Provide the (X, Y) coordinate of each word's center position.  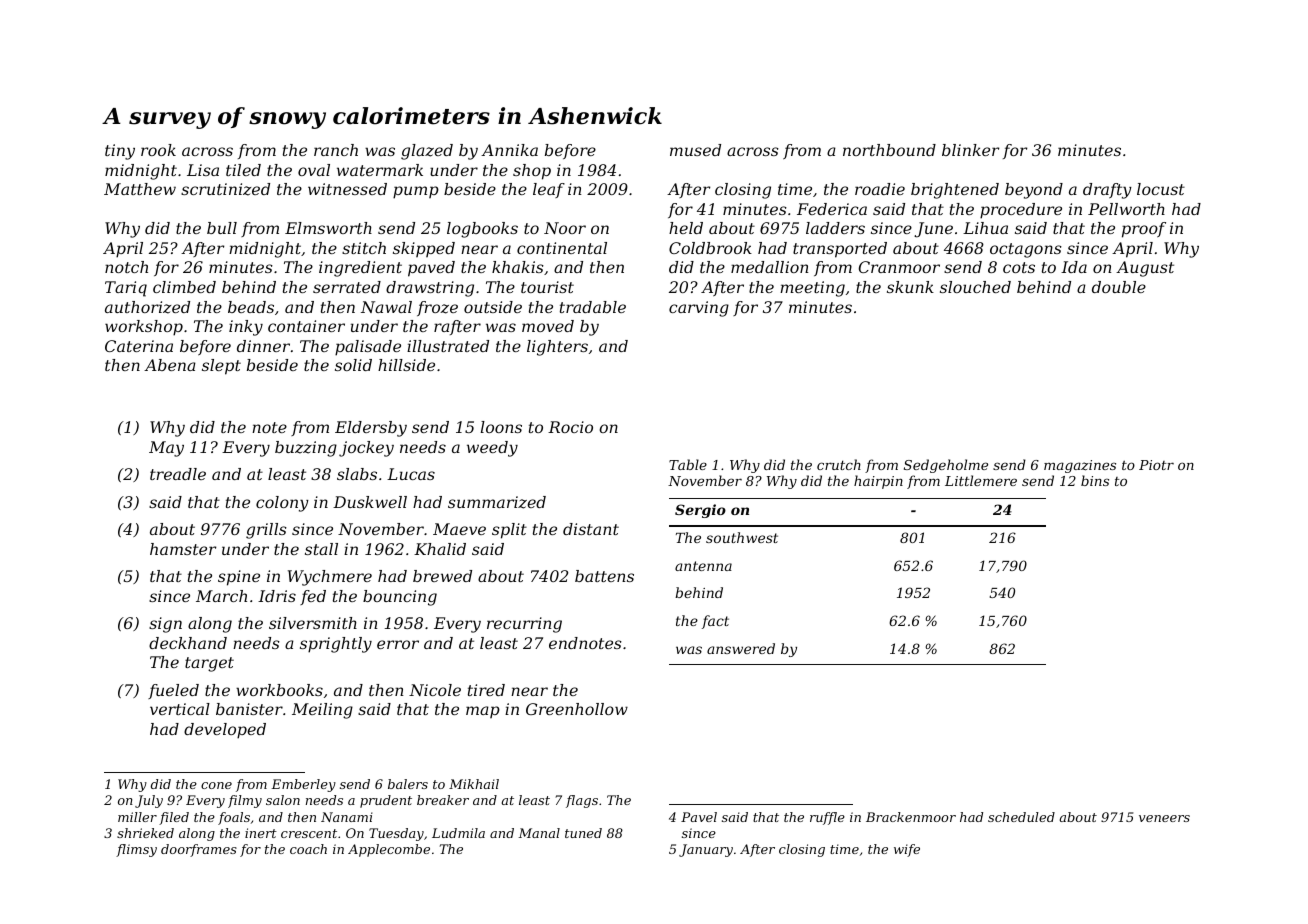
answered (741, 648)
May (166, 449)
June (933, 230)
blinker (970, 150)
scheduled (1021, 817)
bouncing (400, 598)
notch (126, 267)
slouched (975, 287)
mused (695, 150)
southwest (742, 537)
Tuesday (396, 834)
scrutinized (225, 189)
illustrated (448, 346)
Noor (565, 228)
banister (249, 709)
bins (1095, 480)
